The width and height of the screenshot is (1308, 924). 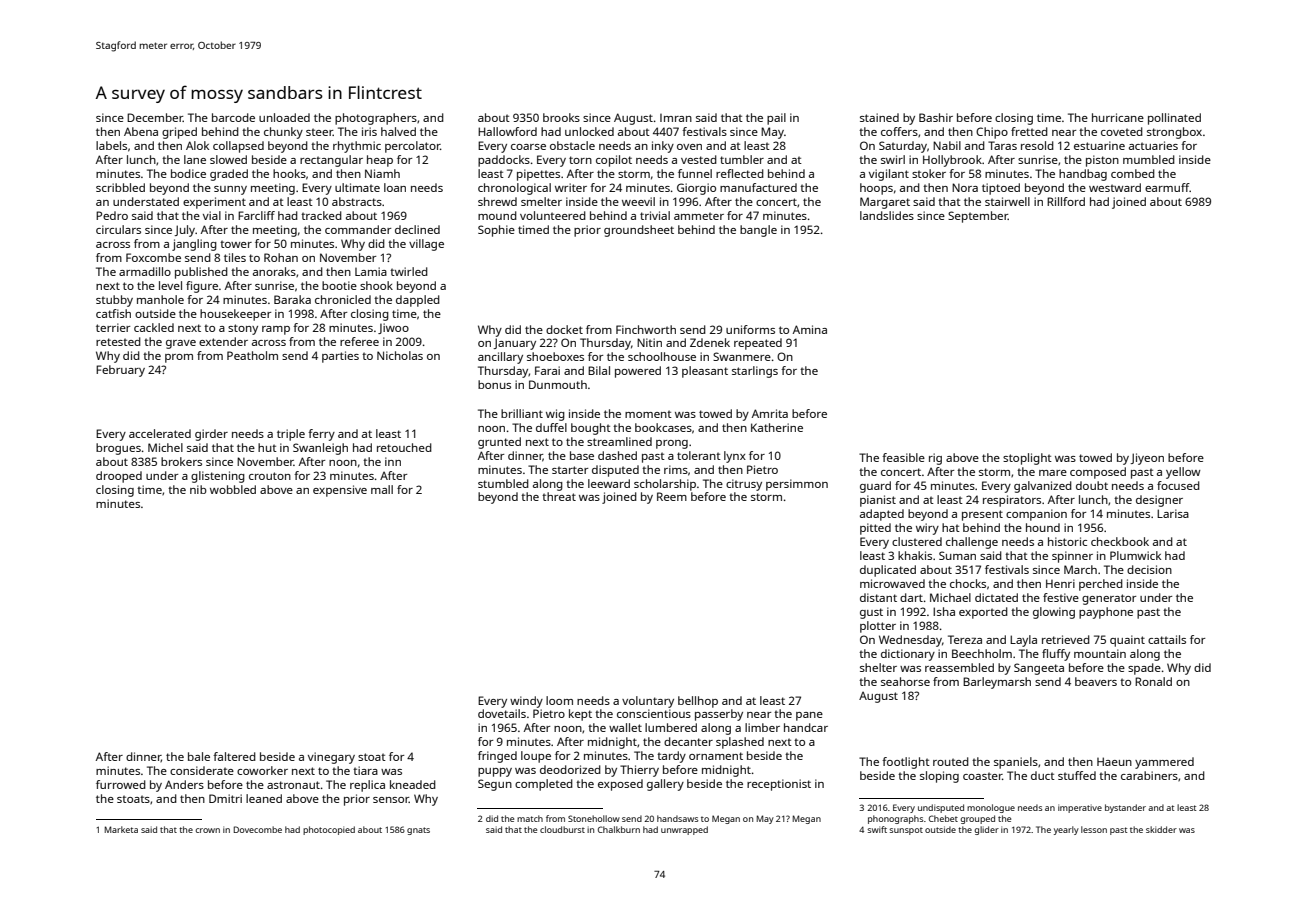 I want to click on Jiyeon, so click(x=1147, y=459).
